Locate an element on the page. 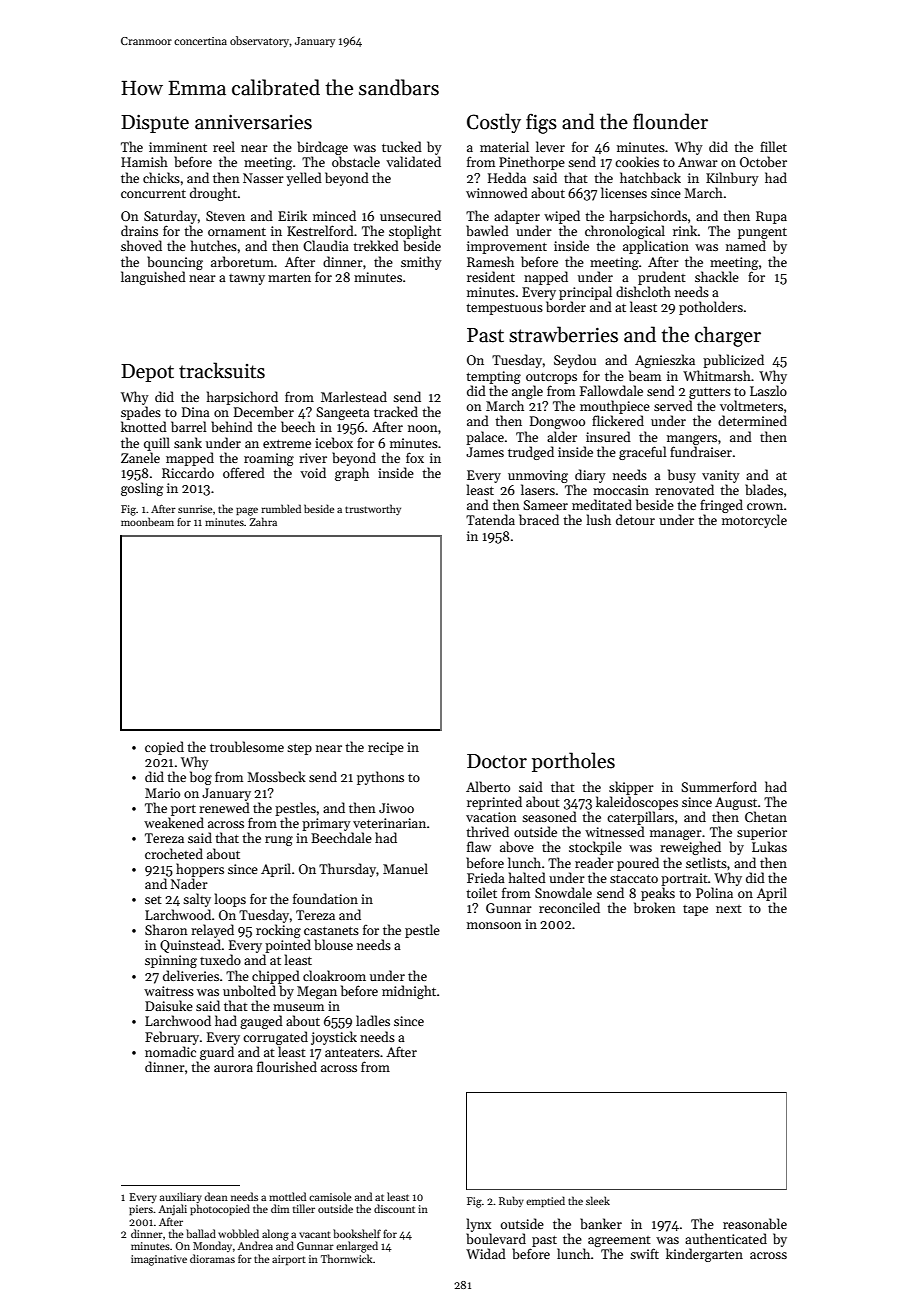 This image has height=1316, width=908. Pinethorpe is located at coordinates (532, 163).
